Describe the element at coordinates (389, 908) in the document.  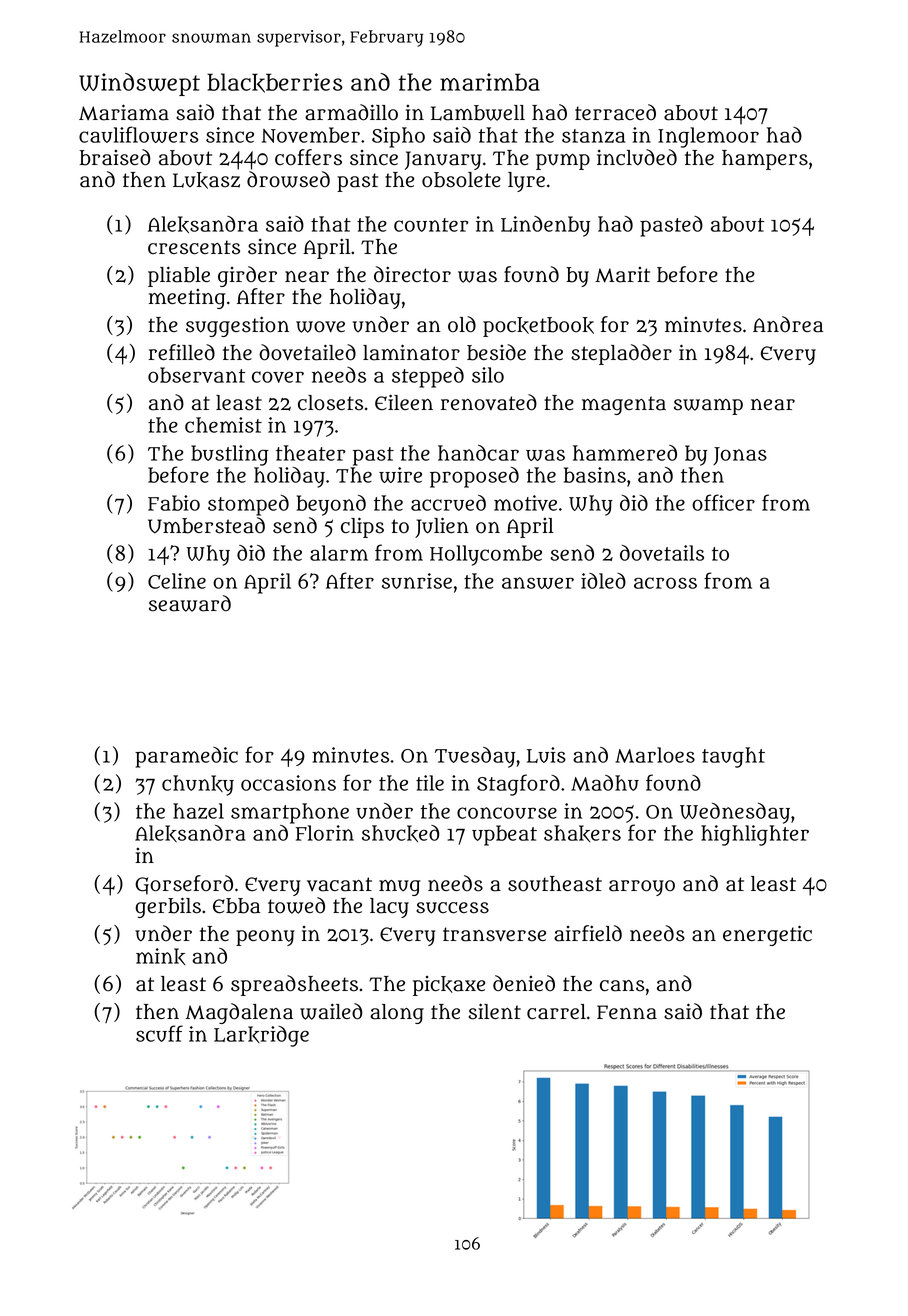
I see `lacy` at that location.
